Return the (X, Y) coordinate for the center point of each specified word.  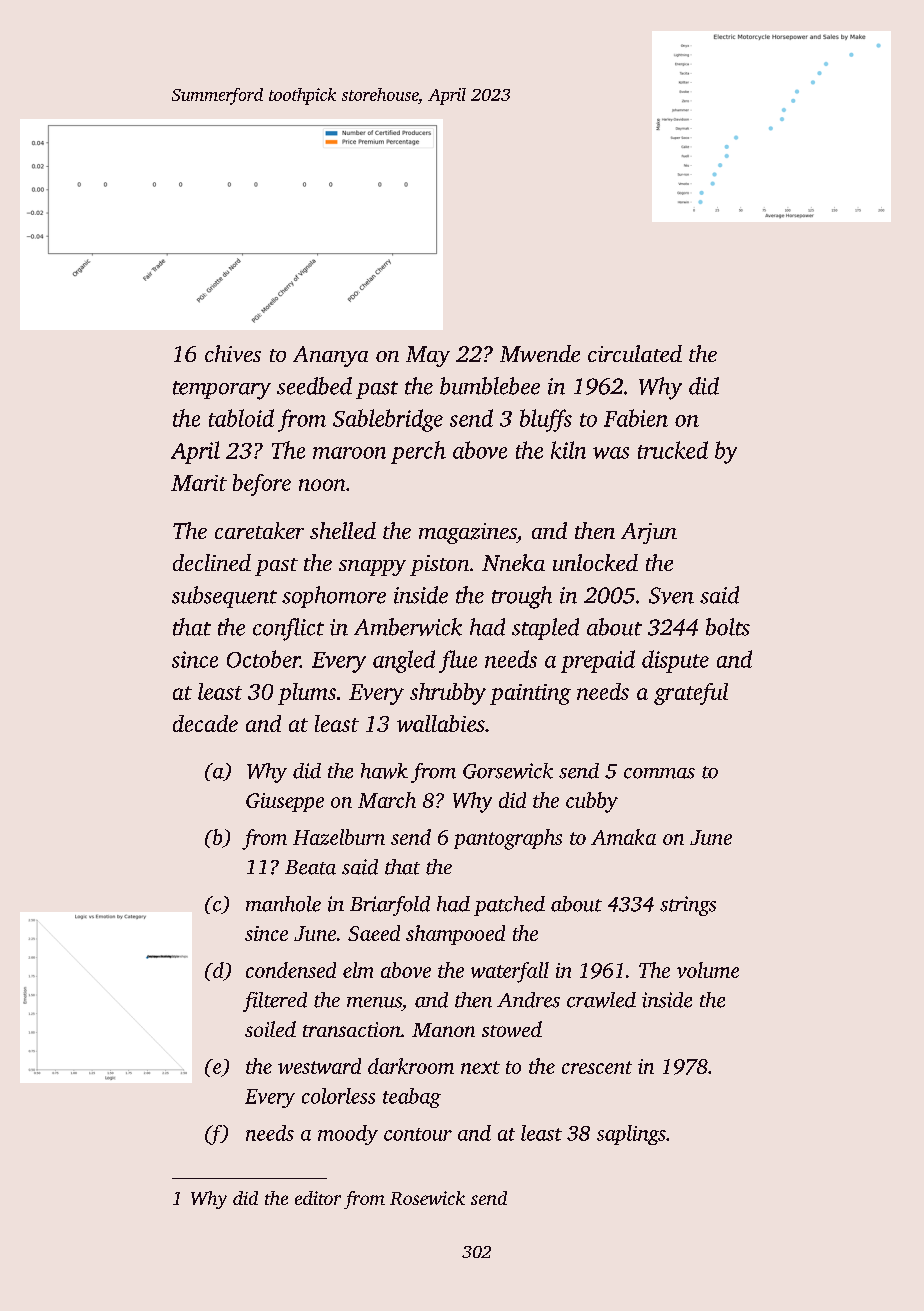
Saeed (374, 933)
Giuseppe (285, 802)
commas (659, 773)
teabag (412, 1098)
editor (318, 1198)
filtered (275, 1002)
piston (439, 565)
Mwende (540, 353)
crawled (601, 1000)
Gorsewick (508, 771)
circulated (635, 353)
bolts (728, 627)
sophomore (334, 597)
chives (233, 353)
